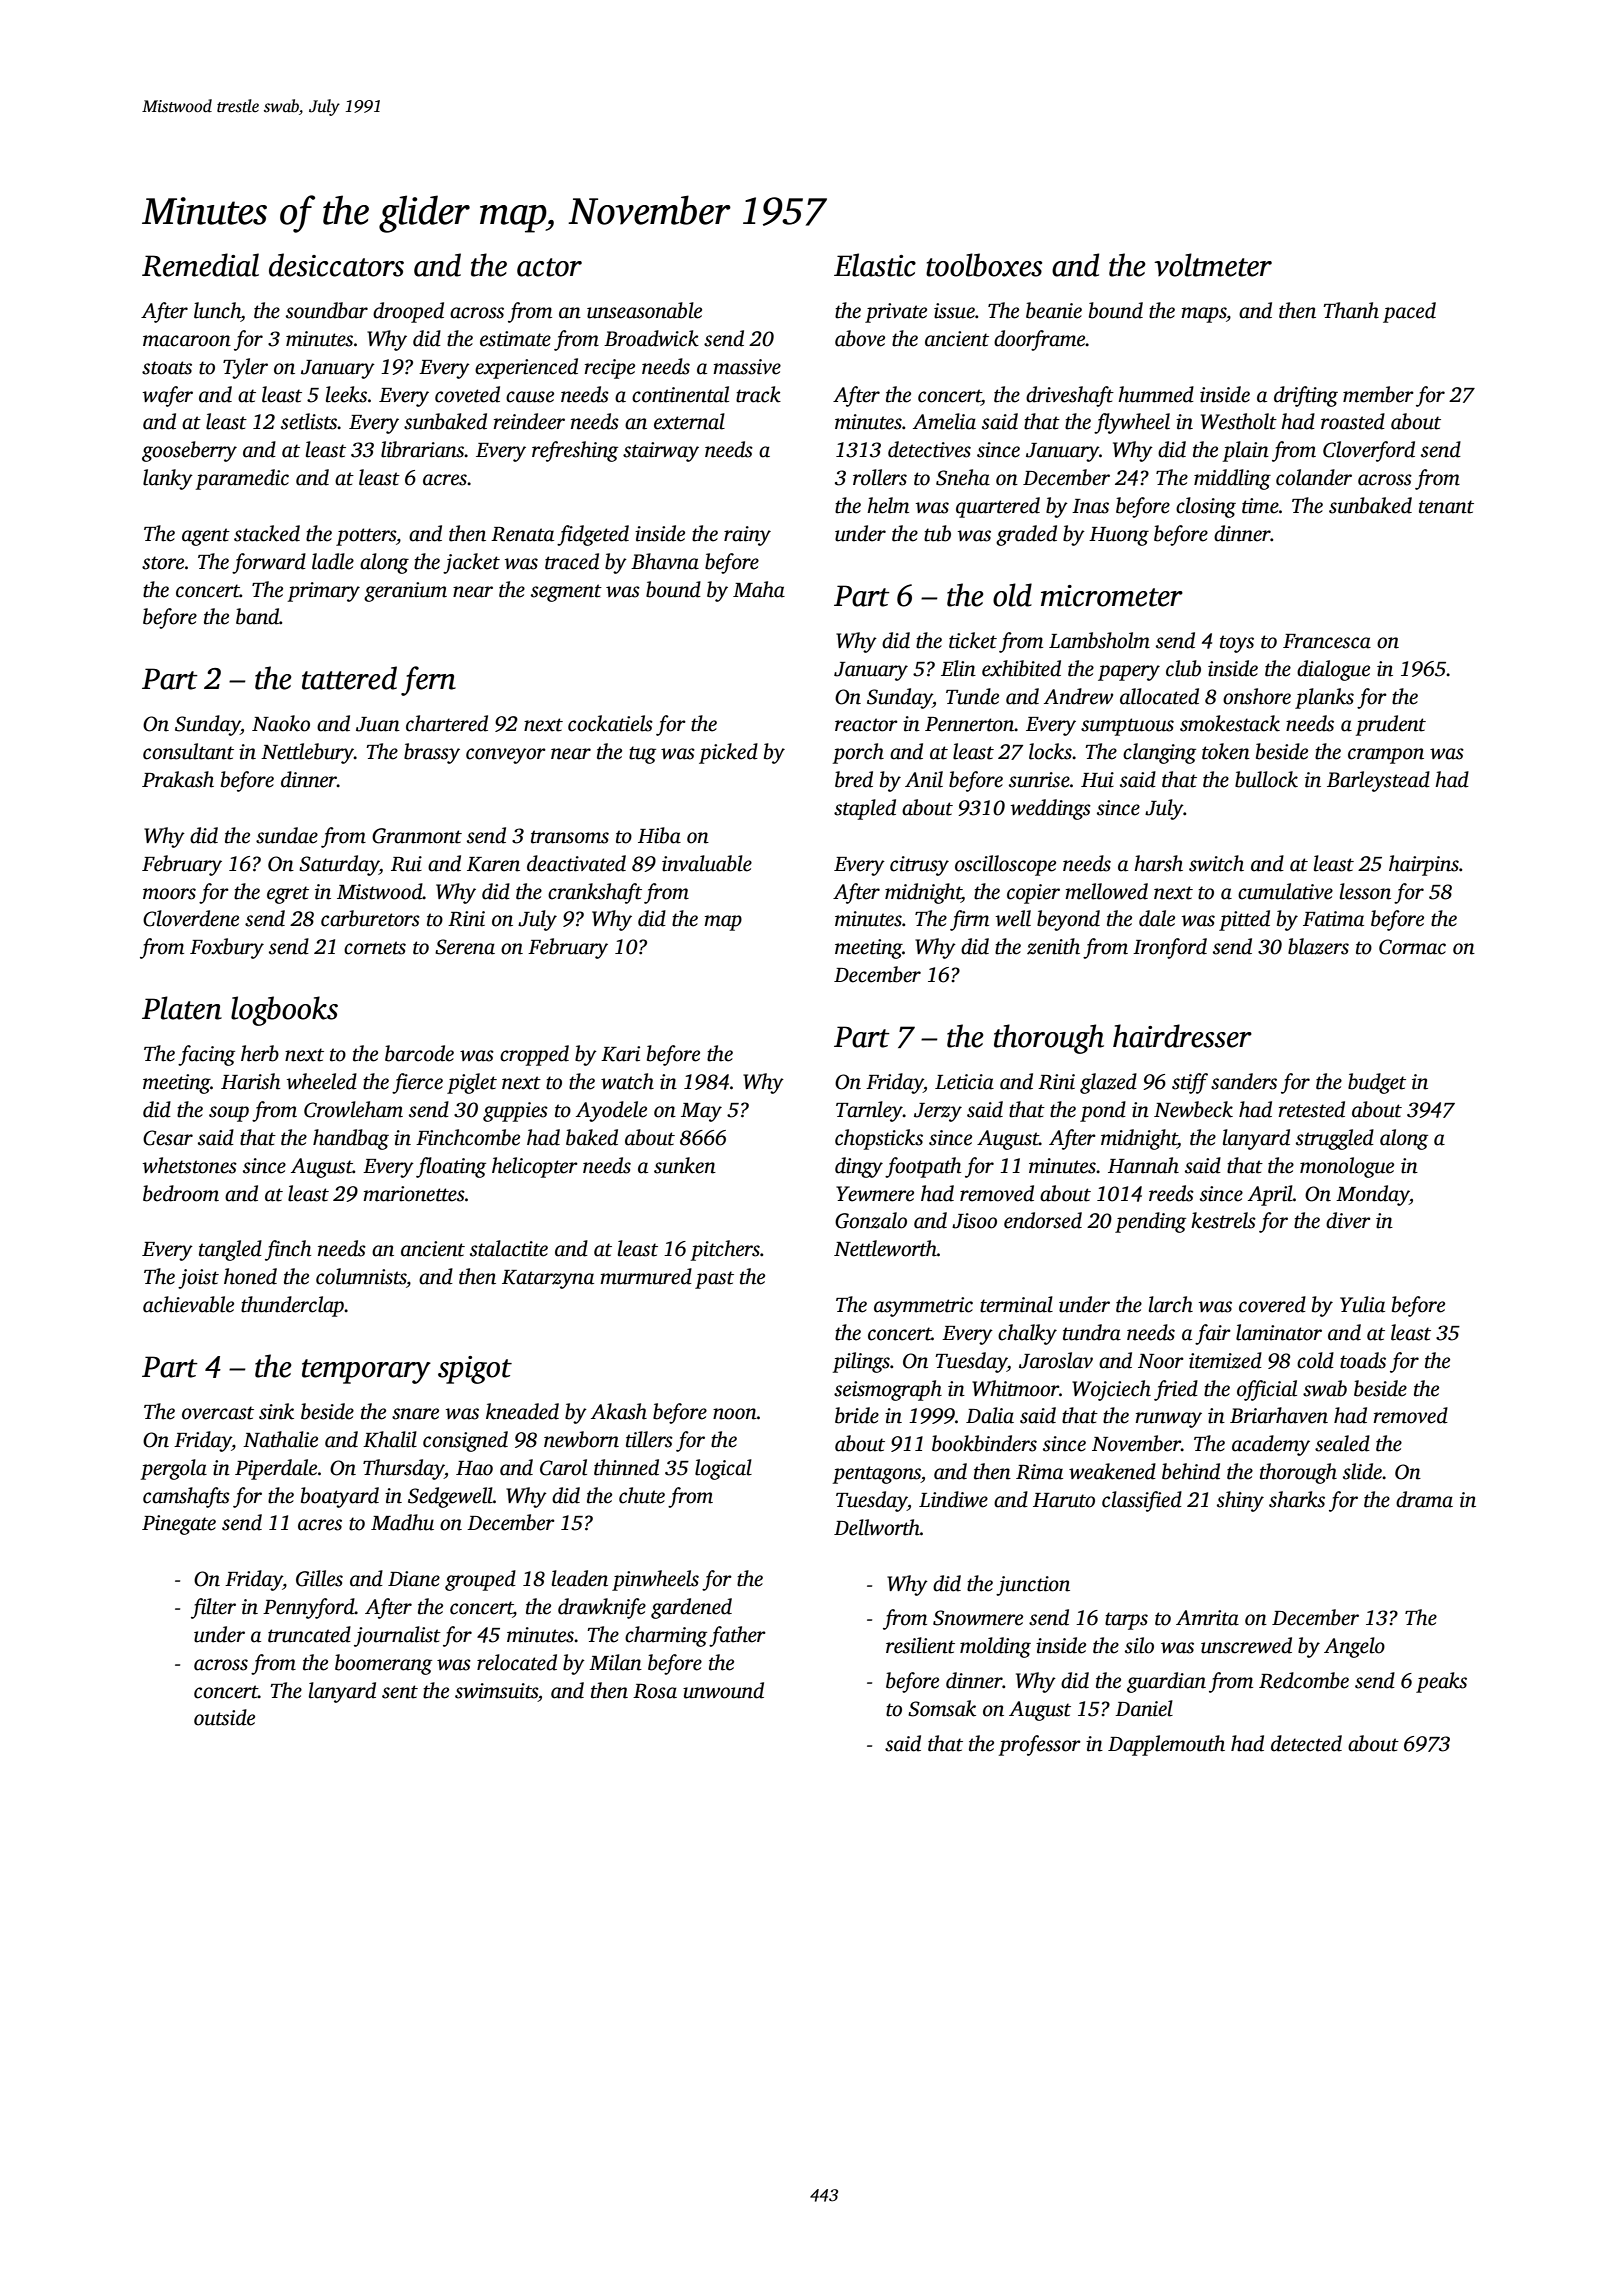  What do you see at coordinates (723, 1690) in the image?
I see `unwound` at bounding box center [723, 1690].
